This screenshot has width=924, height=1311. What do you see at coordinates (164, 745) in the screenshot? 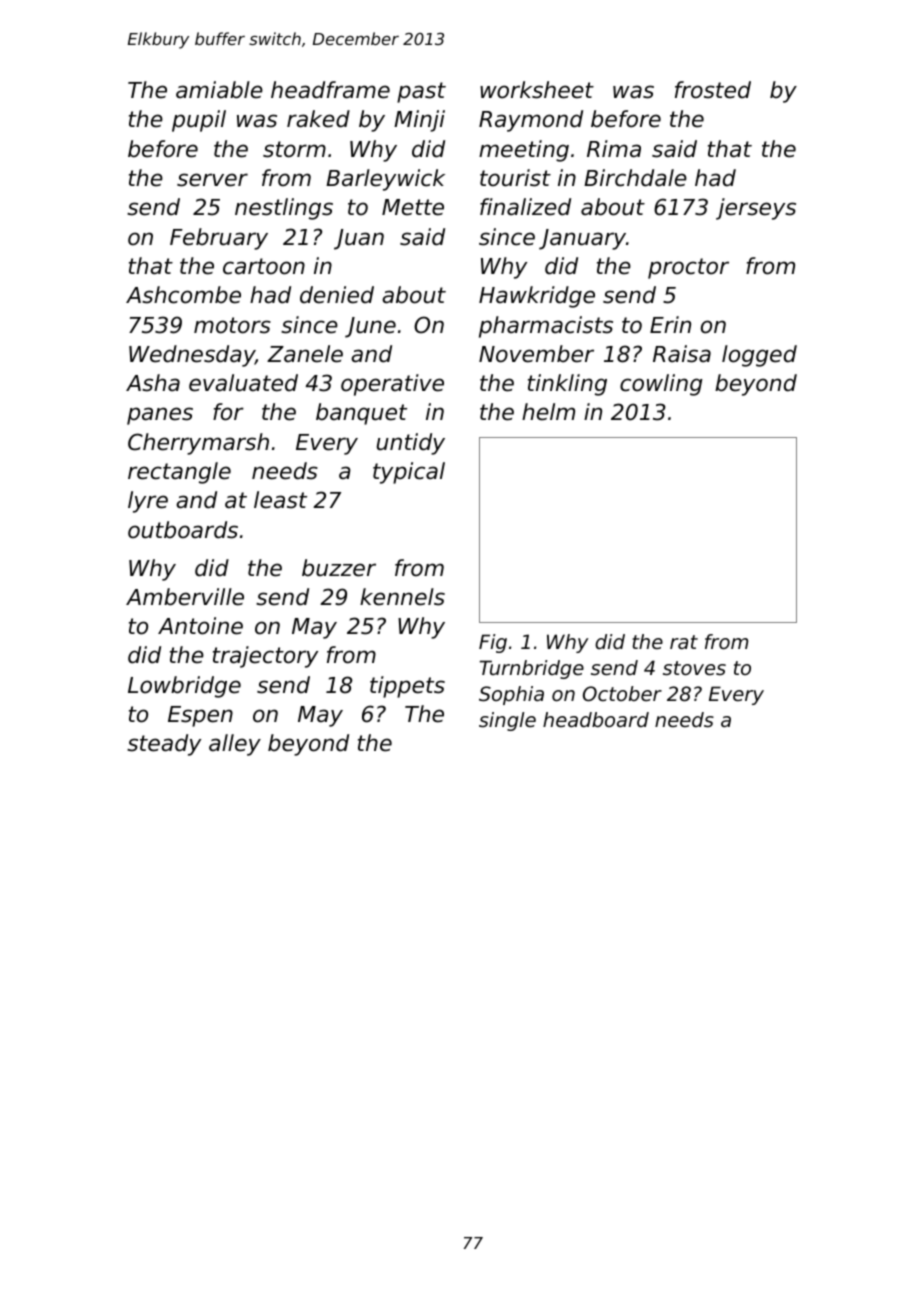
I see `steady` at bounding box center [164, 745].
